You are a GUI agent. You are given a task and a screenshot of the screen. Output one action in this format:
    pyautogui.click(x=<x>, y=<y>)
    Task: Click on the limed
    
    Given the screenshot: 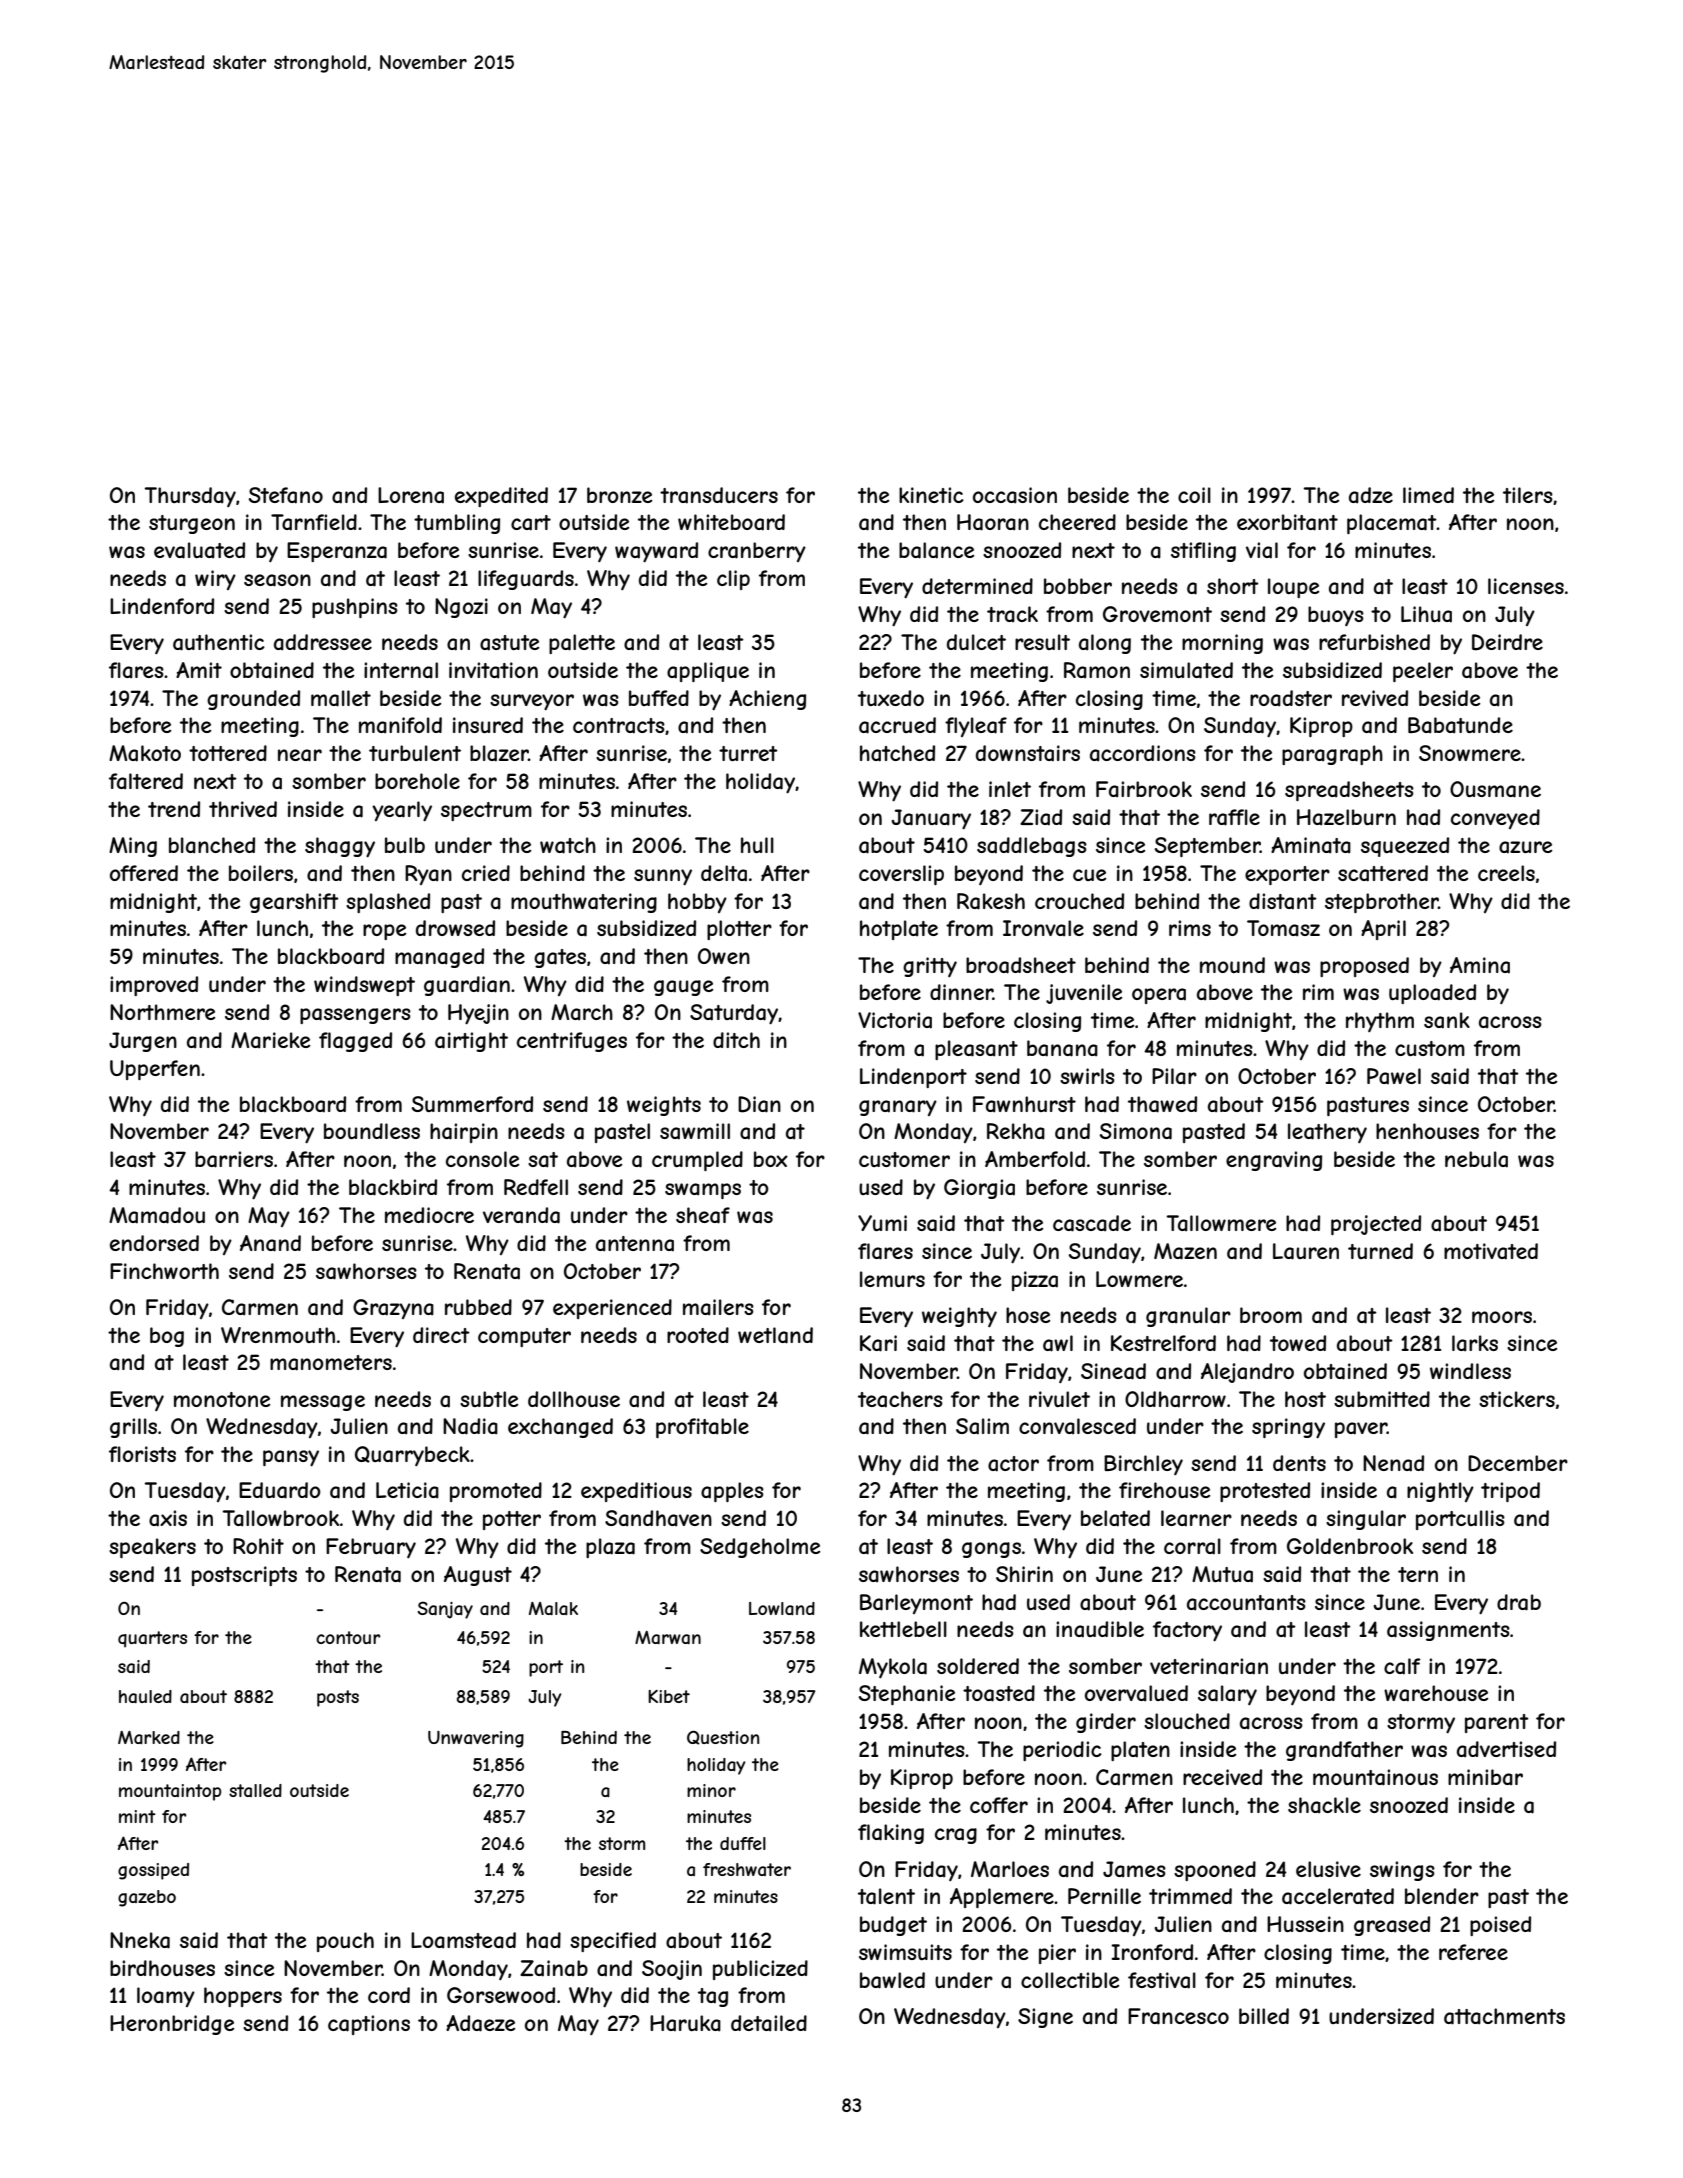 What is the action you would take?
    pyautogui.click(x=1428, y=495)
